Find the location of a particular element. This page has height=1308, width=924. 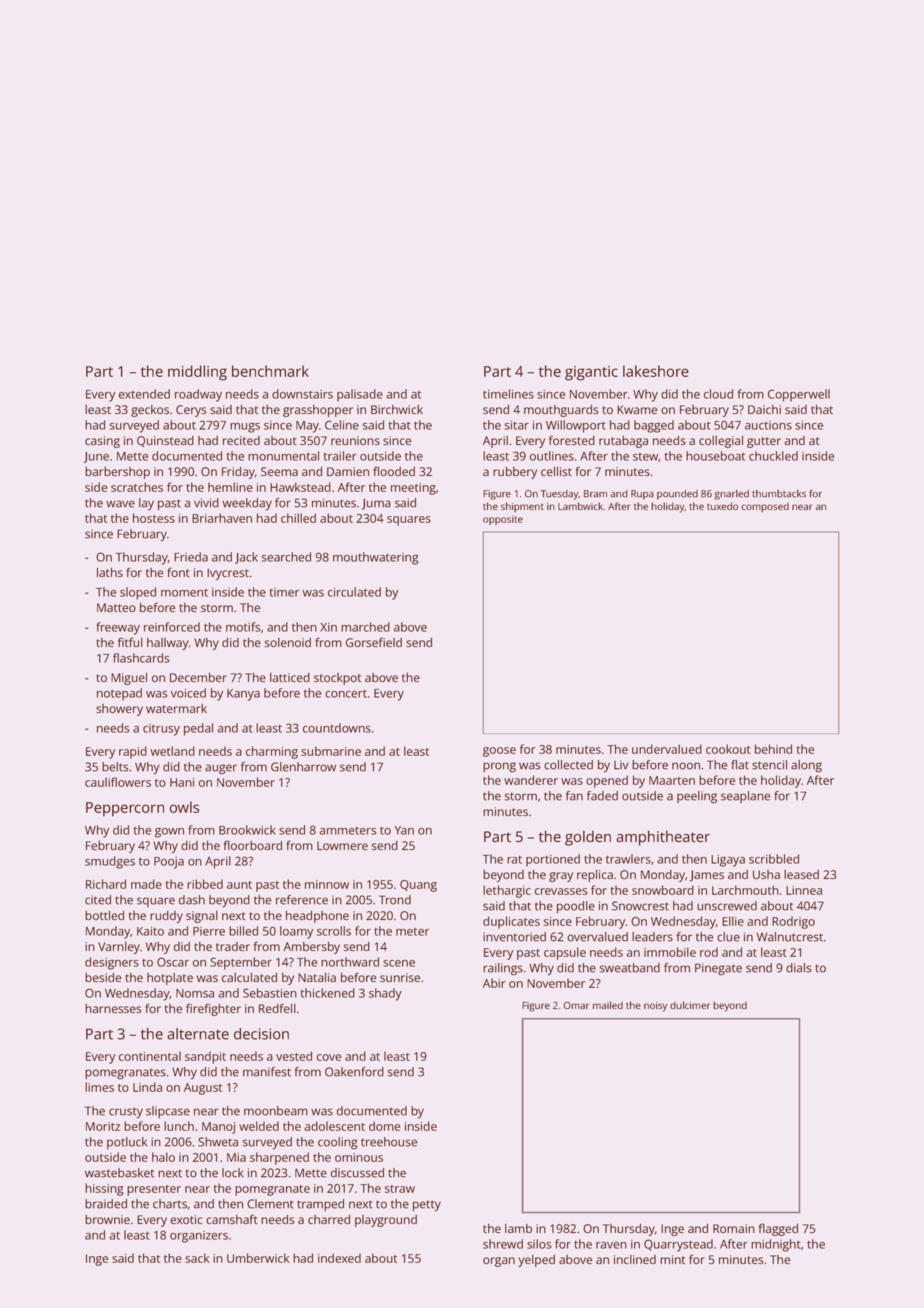

collegial is located at coordinates (721, 442).
